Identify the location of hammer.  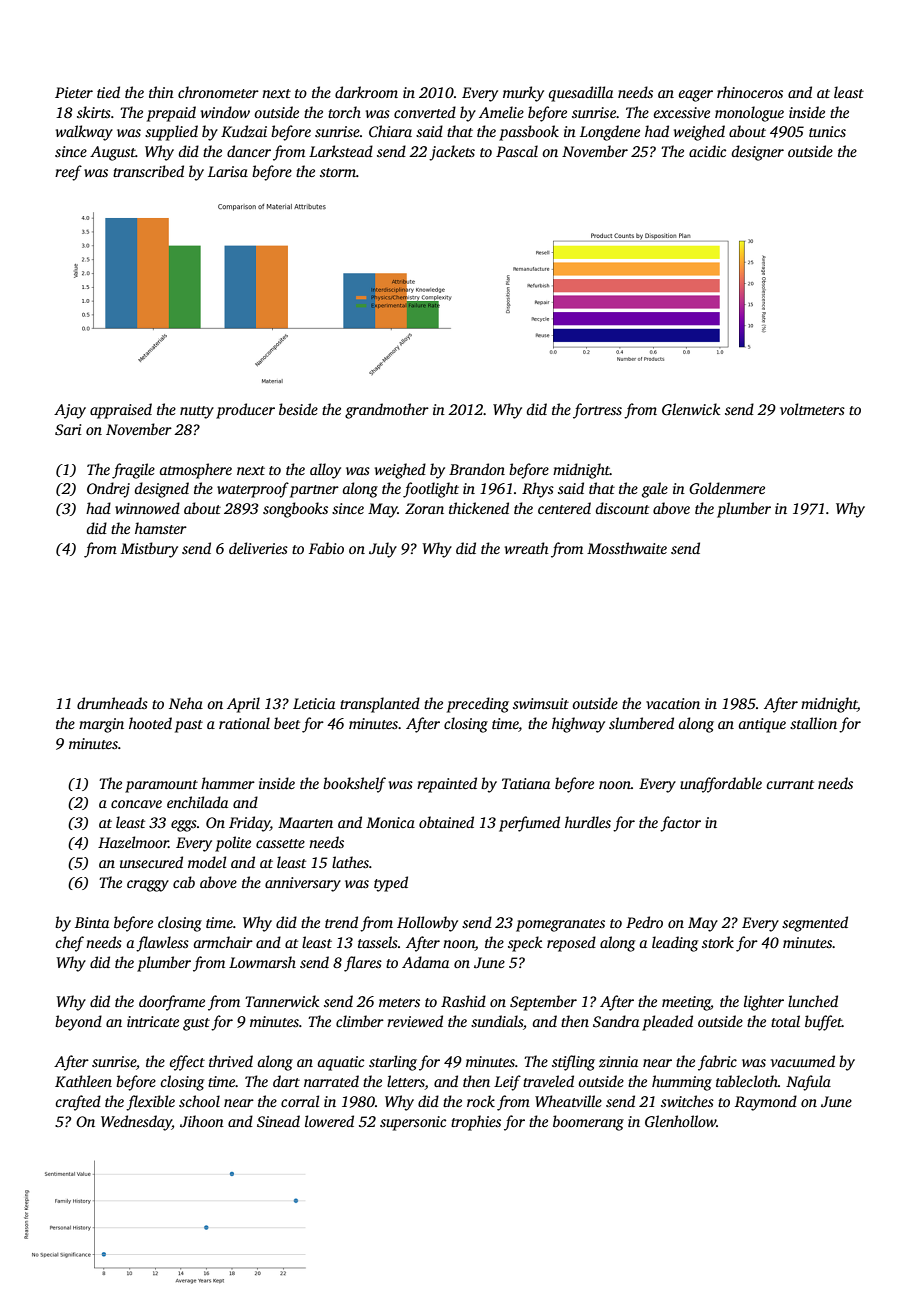
(228, 783).
